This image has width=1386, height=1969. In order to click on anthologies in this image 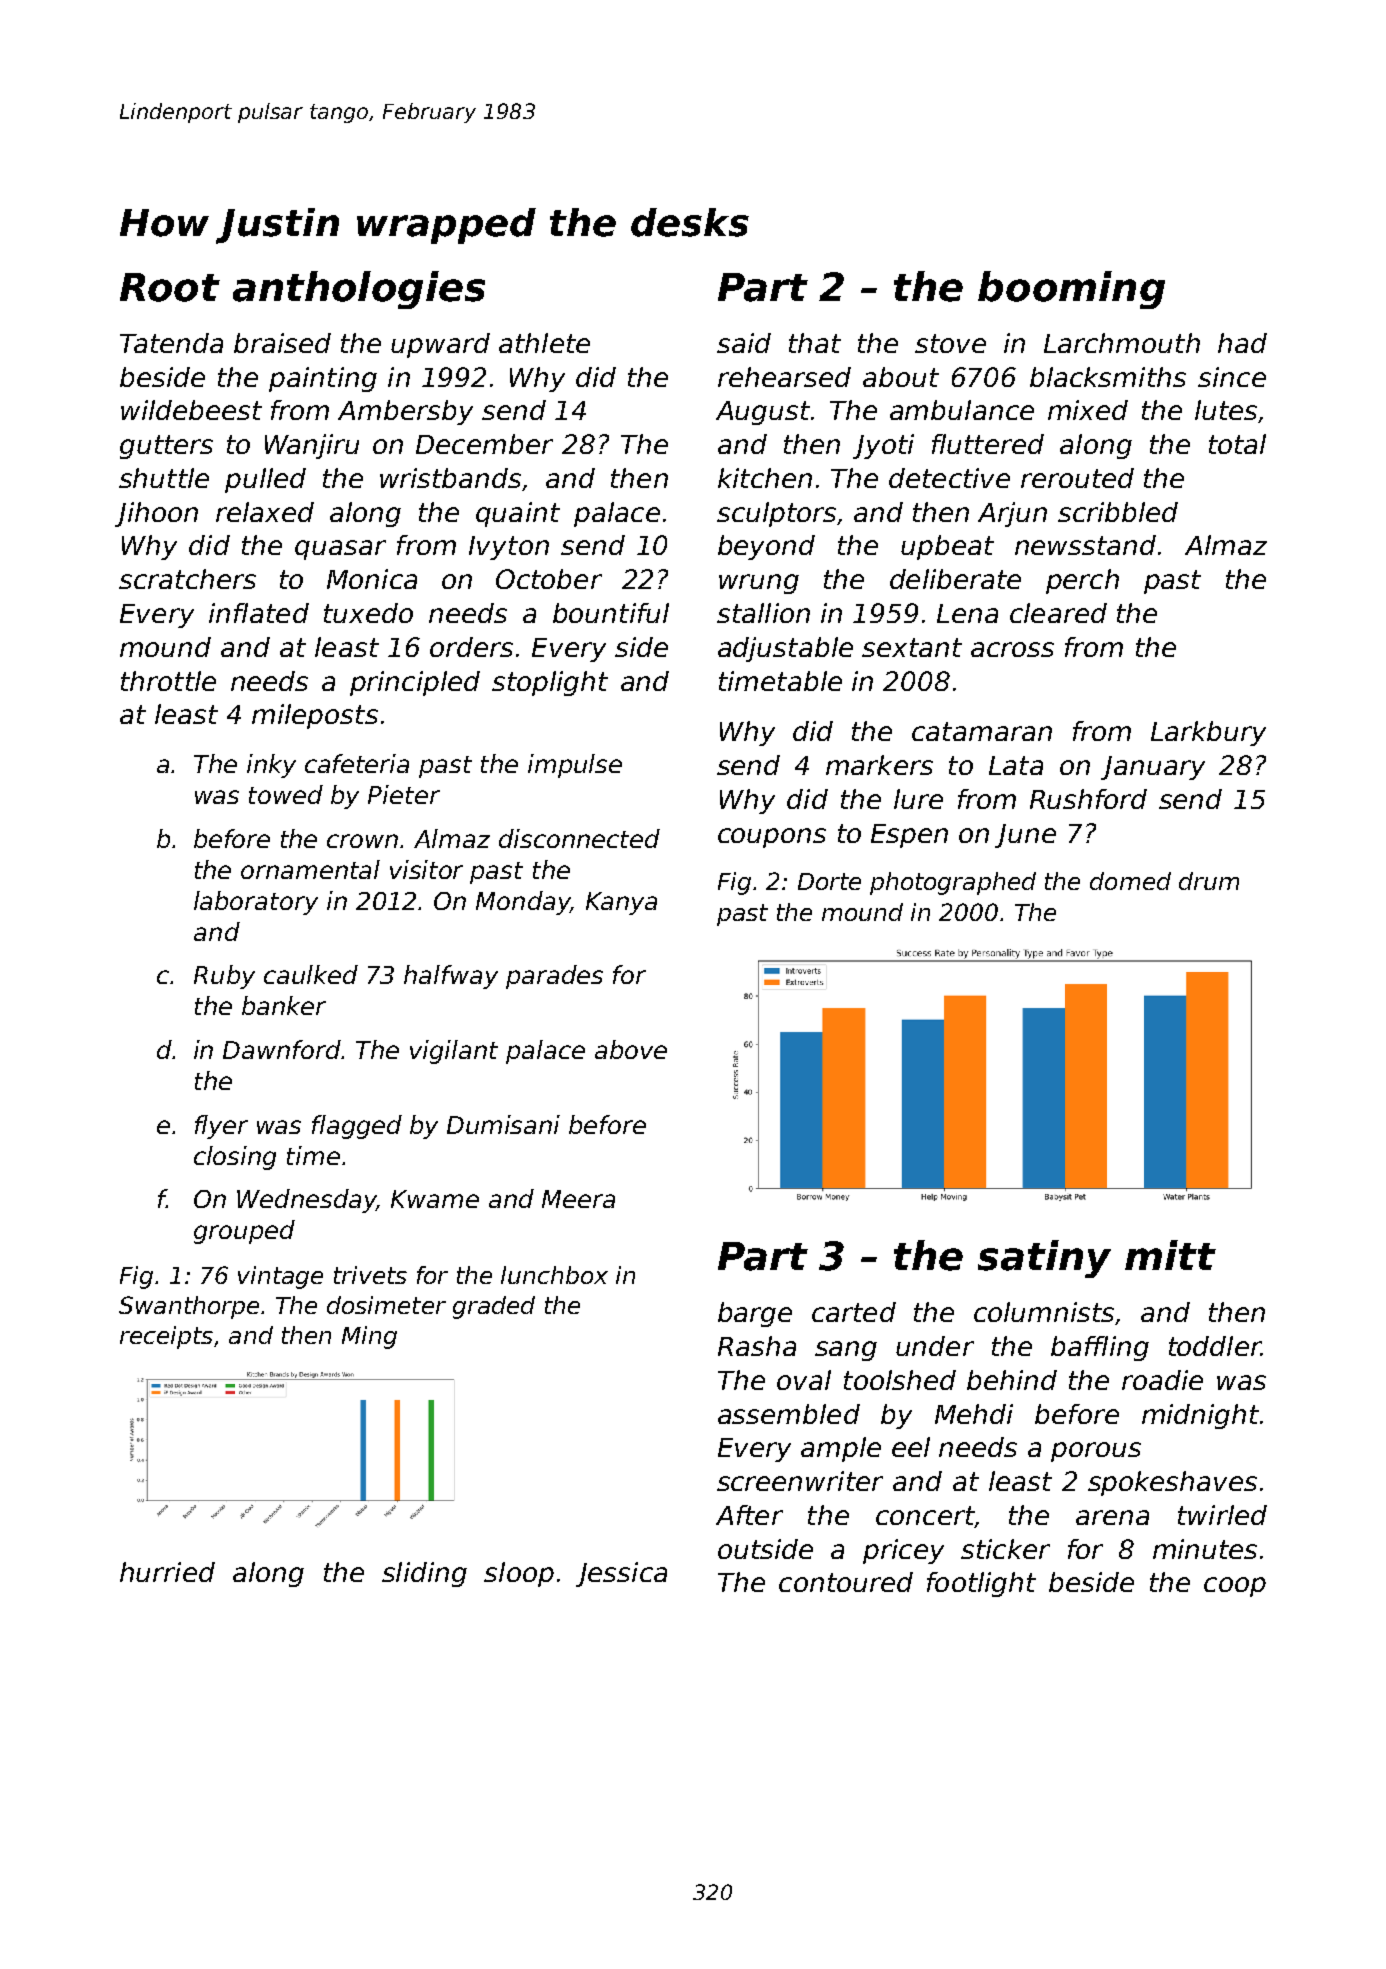, I will do `click(359, 290)`.
